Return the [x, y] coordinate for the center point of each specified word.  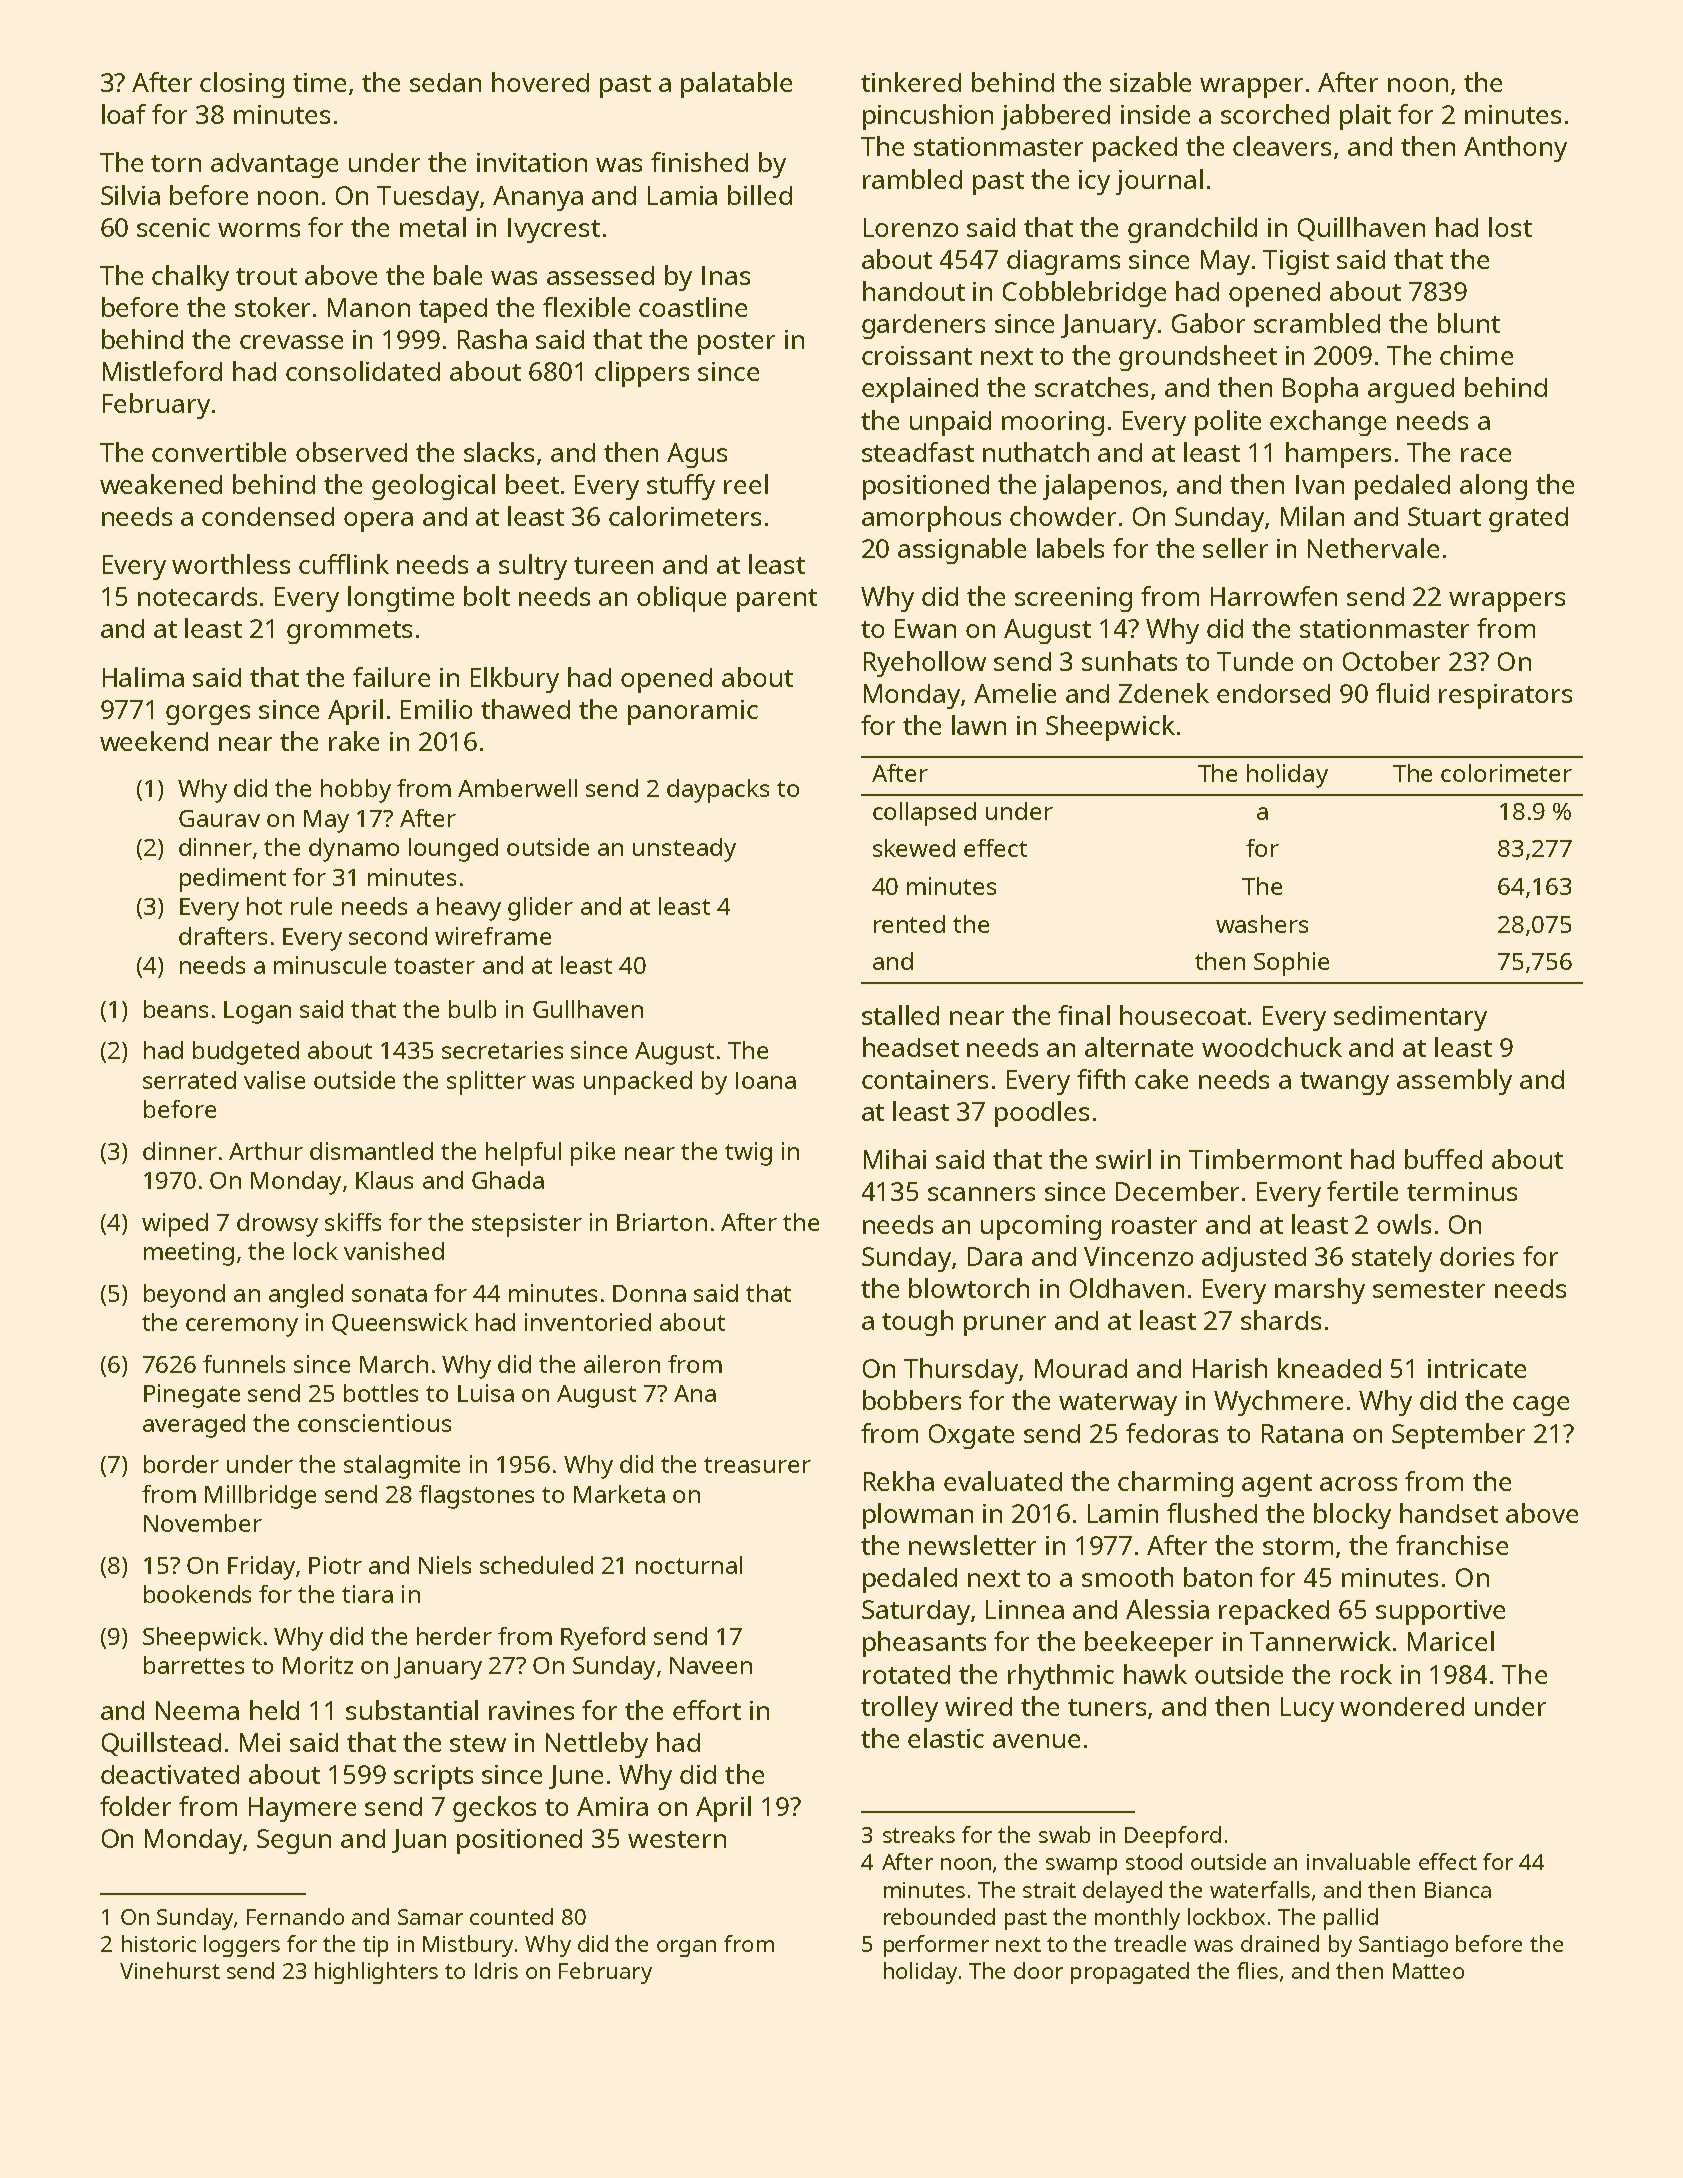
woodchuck [1272, 1047]
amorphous [931, 519]
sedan [445, 82]
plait [1365, 117]
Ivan [1320, 484]
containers [925, 1079]
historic [159, 1943]
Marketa [619, 1494]
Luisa [486, 1393]
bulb [472, 1009]
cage [1541, 1406]
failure [391, 677]
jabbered [1055, 117]
